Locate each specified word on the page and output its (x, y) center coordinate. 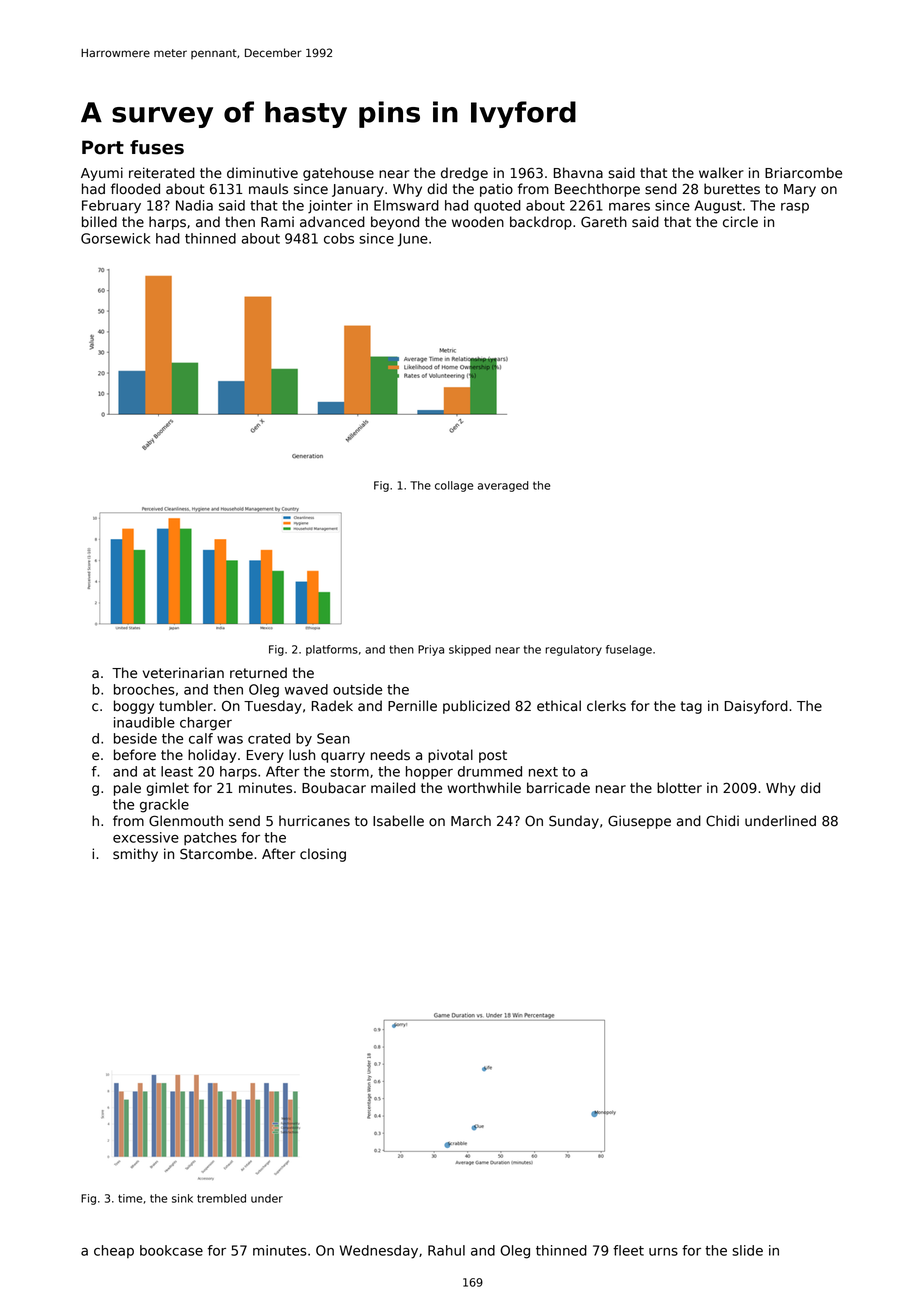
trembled (221, 1198)
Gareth (604, 222)
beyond (395, 223)
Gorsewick (115, 238)
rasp (795, 208)
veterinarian (183, 673)
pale (127, 789)
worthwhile (484, 788)
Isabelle (398, 821)
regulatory (573, 650)
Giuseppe (639, 822)
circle (740, 222)
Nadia (194, 205)
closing (323, 855)
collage (454, 486)
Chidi (722, 821)
